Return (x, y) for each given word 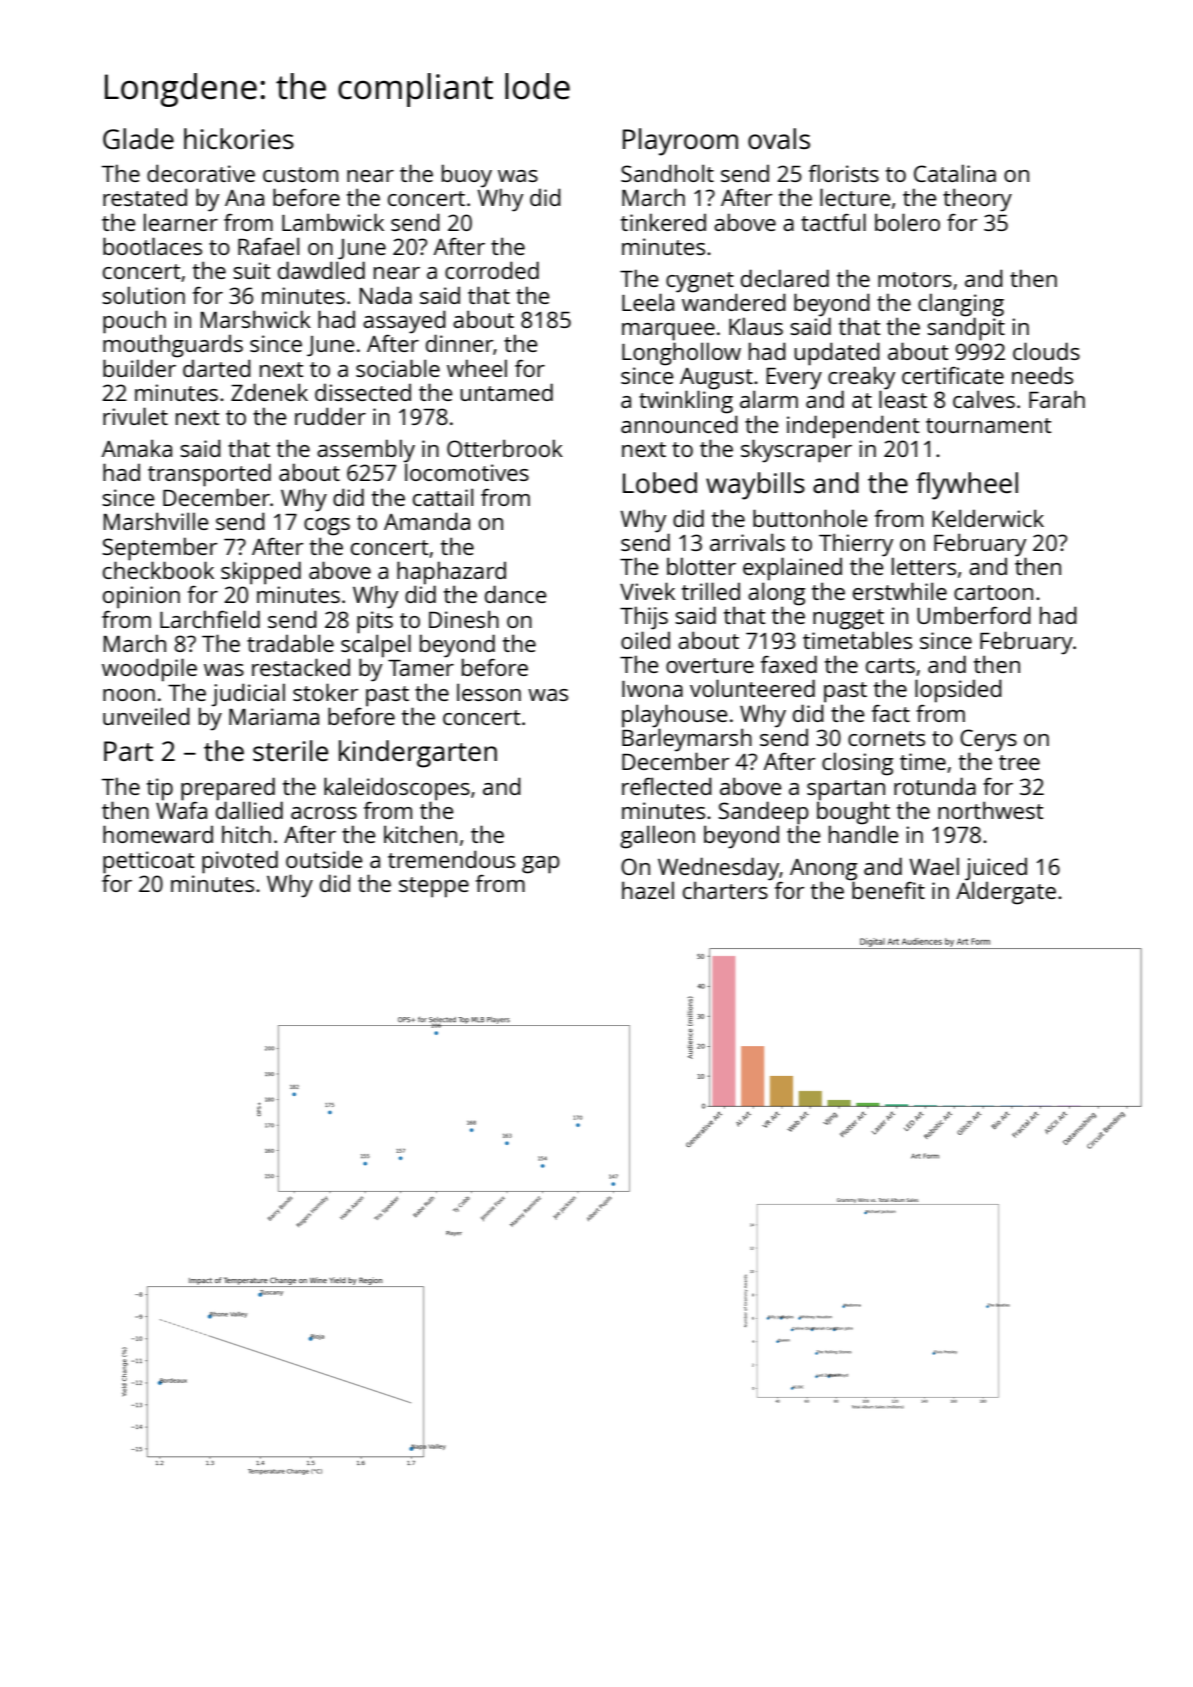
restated (145, 197)
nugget (848, 619)
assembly (366, 451)
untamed (506, 392)
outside (324, 859)
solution (143, 295)
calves (984, 399)
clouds (1046, 351)
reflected (667, 786)
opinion (141, 597)
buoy (467, 176)
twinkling (686, 402)
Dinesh (464, 619)
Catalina (955, 173)
